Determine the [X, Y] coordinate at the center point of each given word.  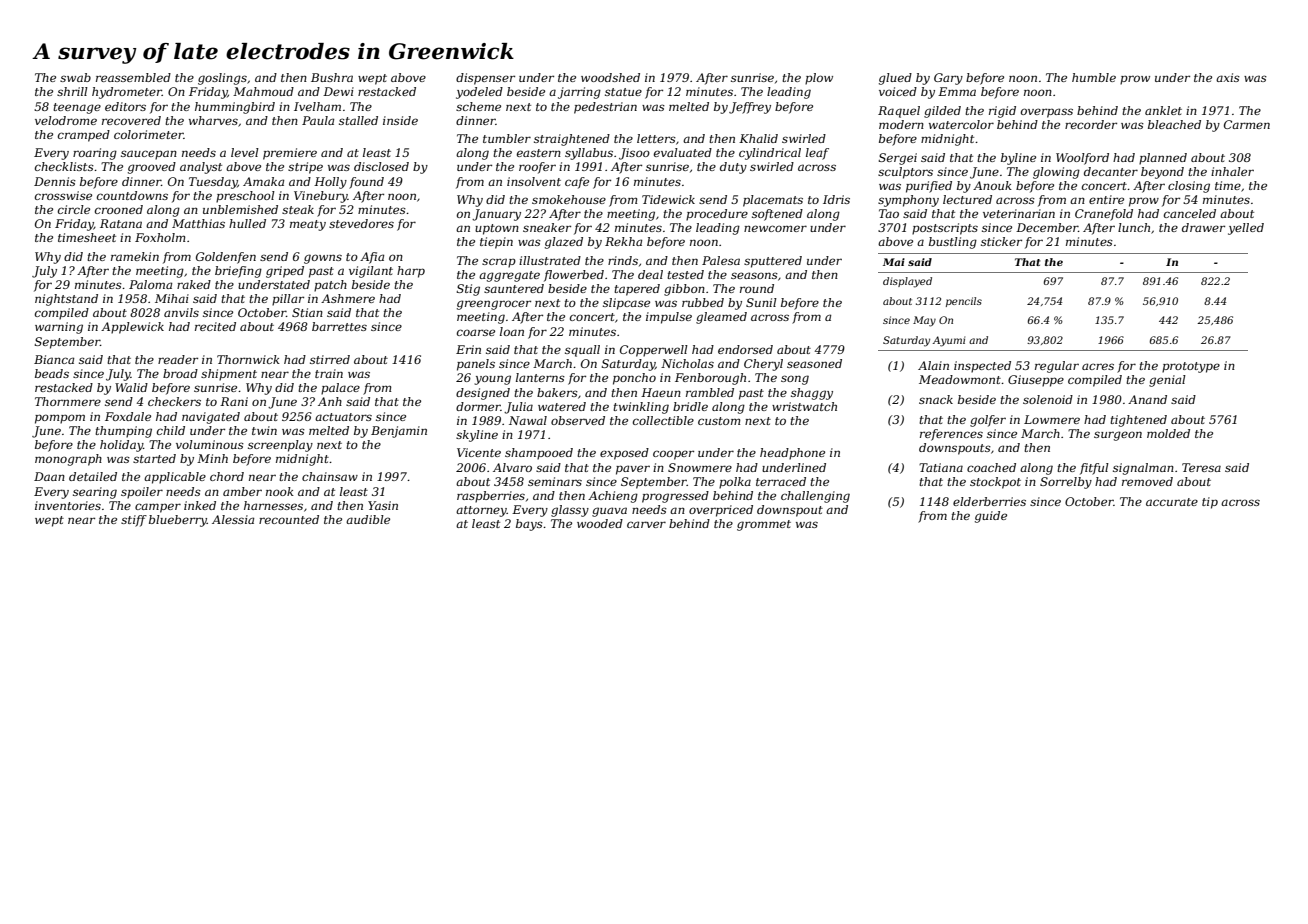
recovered [131, 120]
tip [1210, 503]
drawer [1203, 227]
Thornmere [68, 401]
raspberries [491, 497]
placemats [773, 201]
